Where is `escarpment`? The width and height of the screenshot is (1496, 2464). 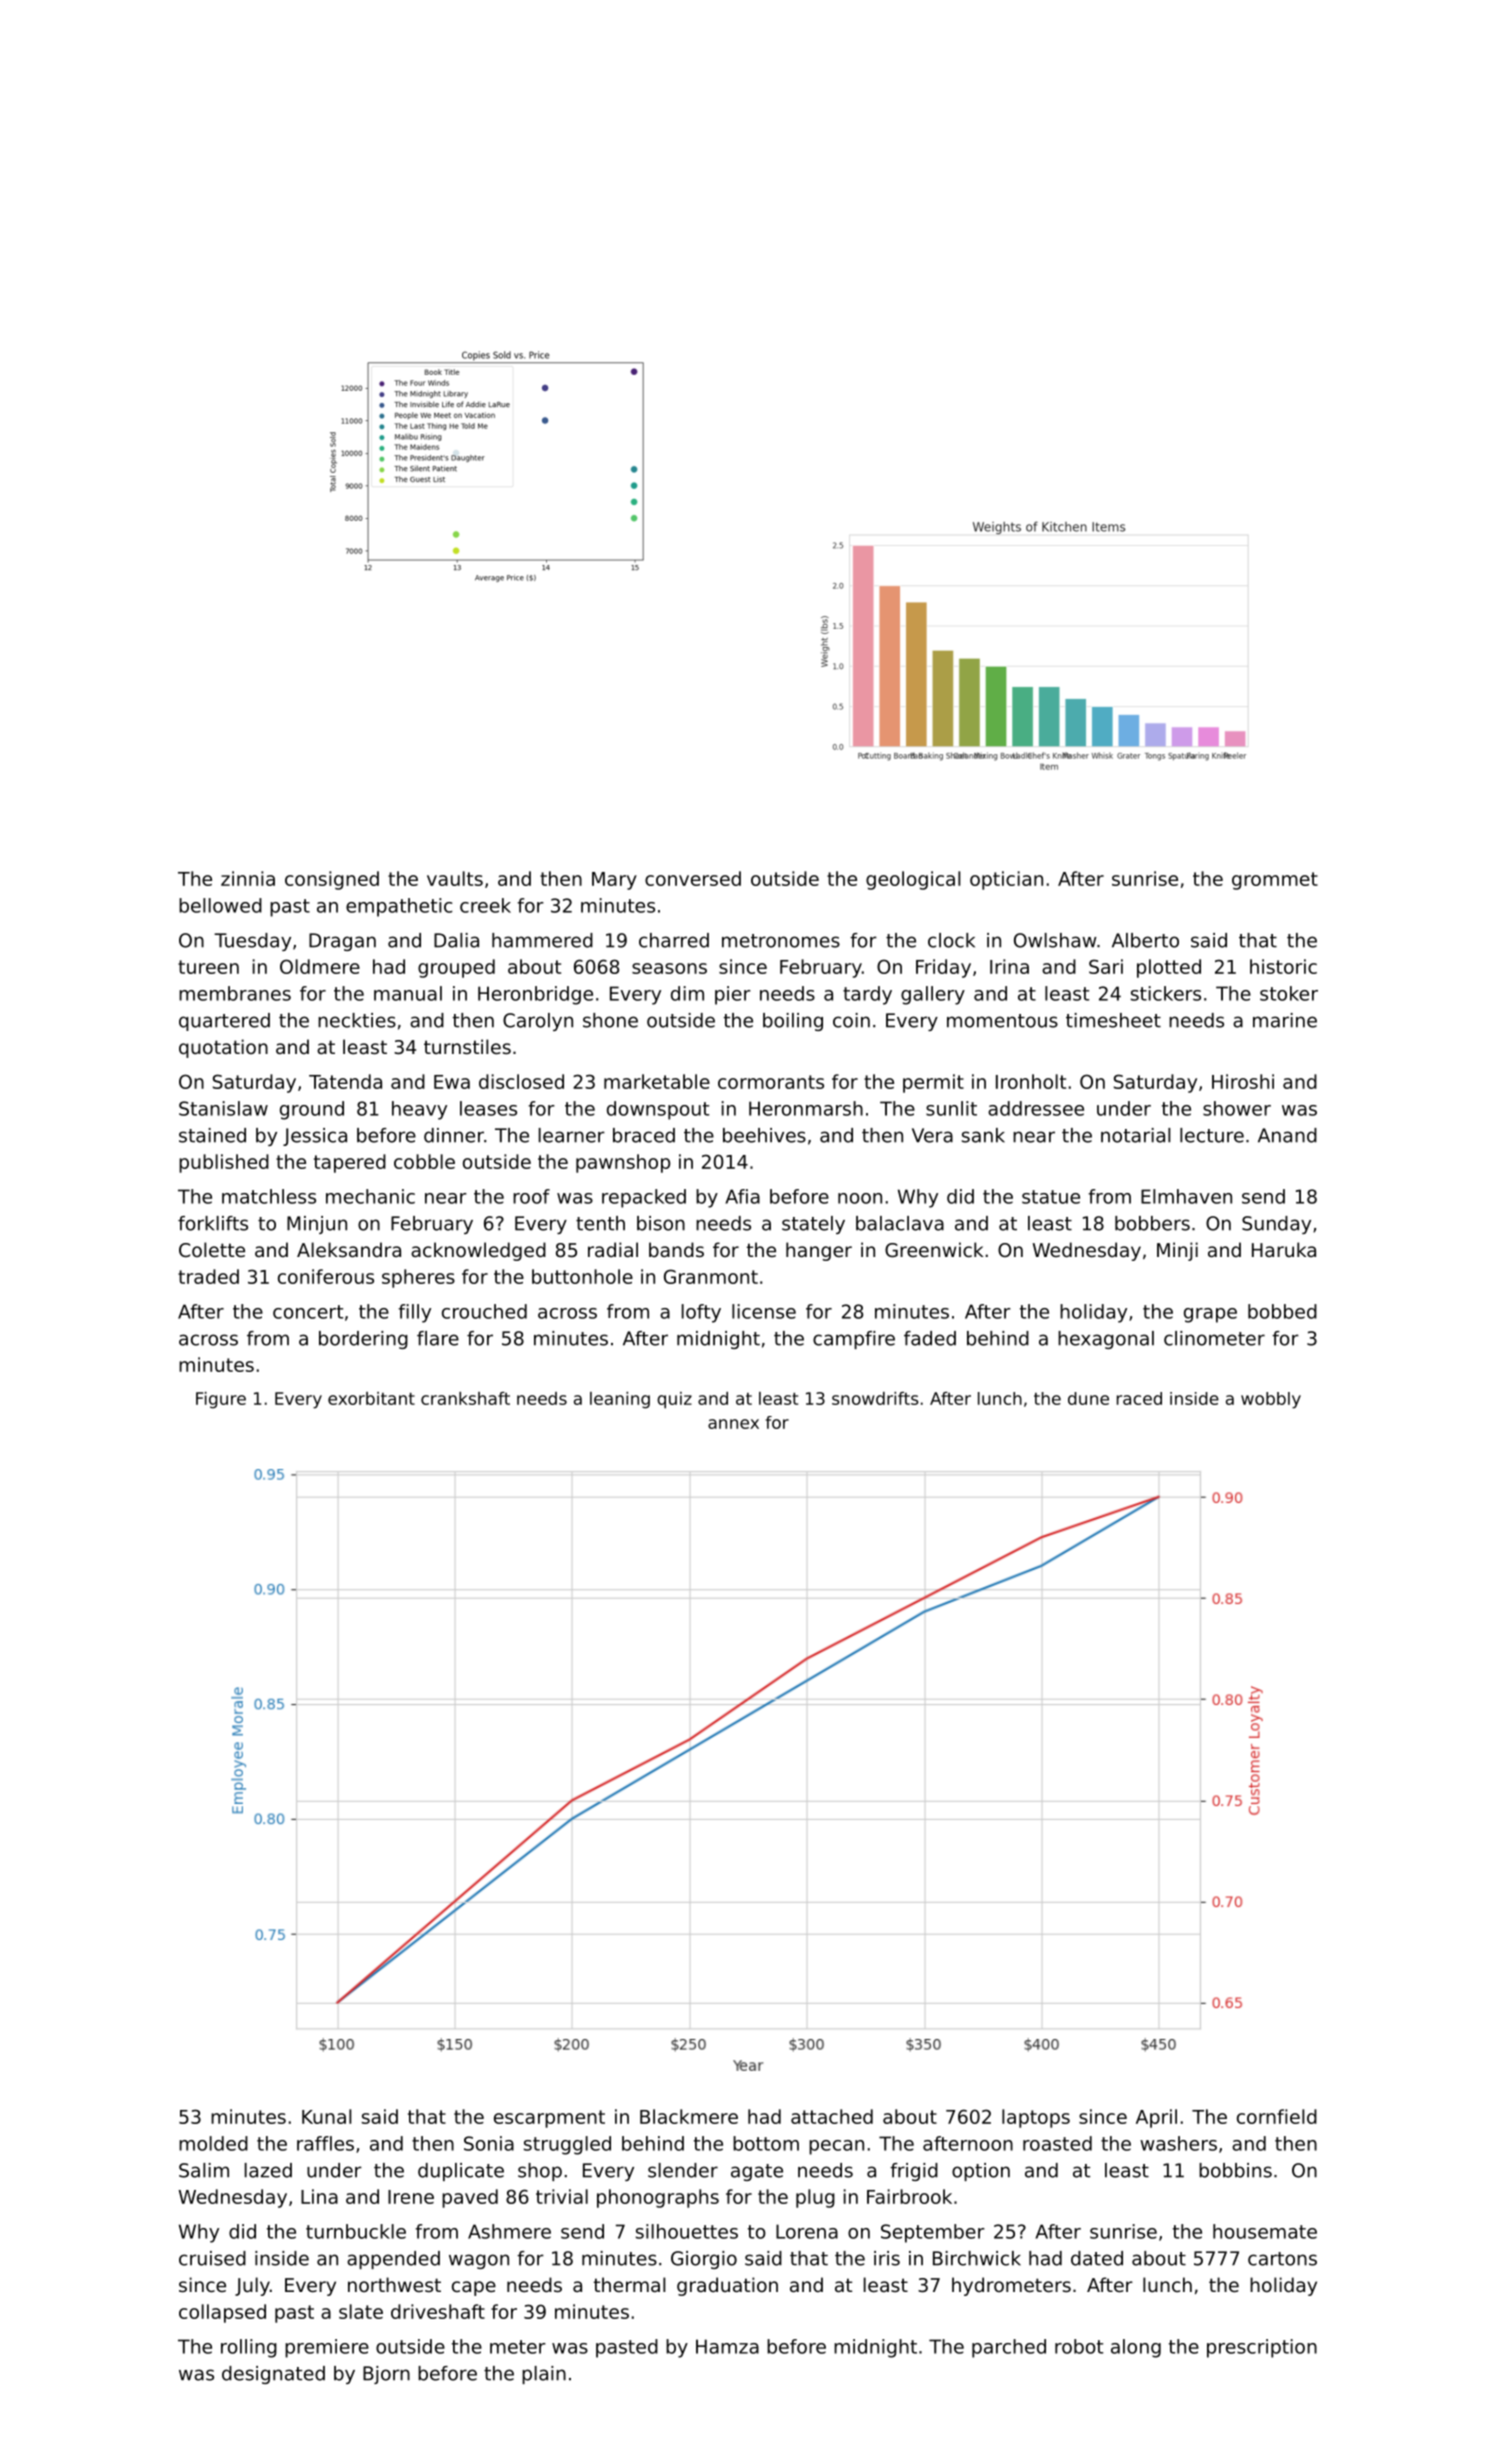
escarpment is located at coordinates (549, 2119).
